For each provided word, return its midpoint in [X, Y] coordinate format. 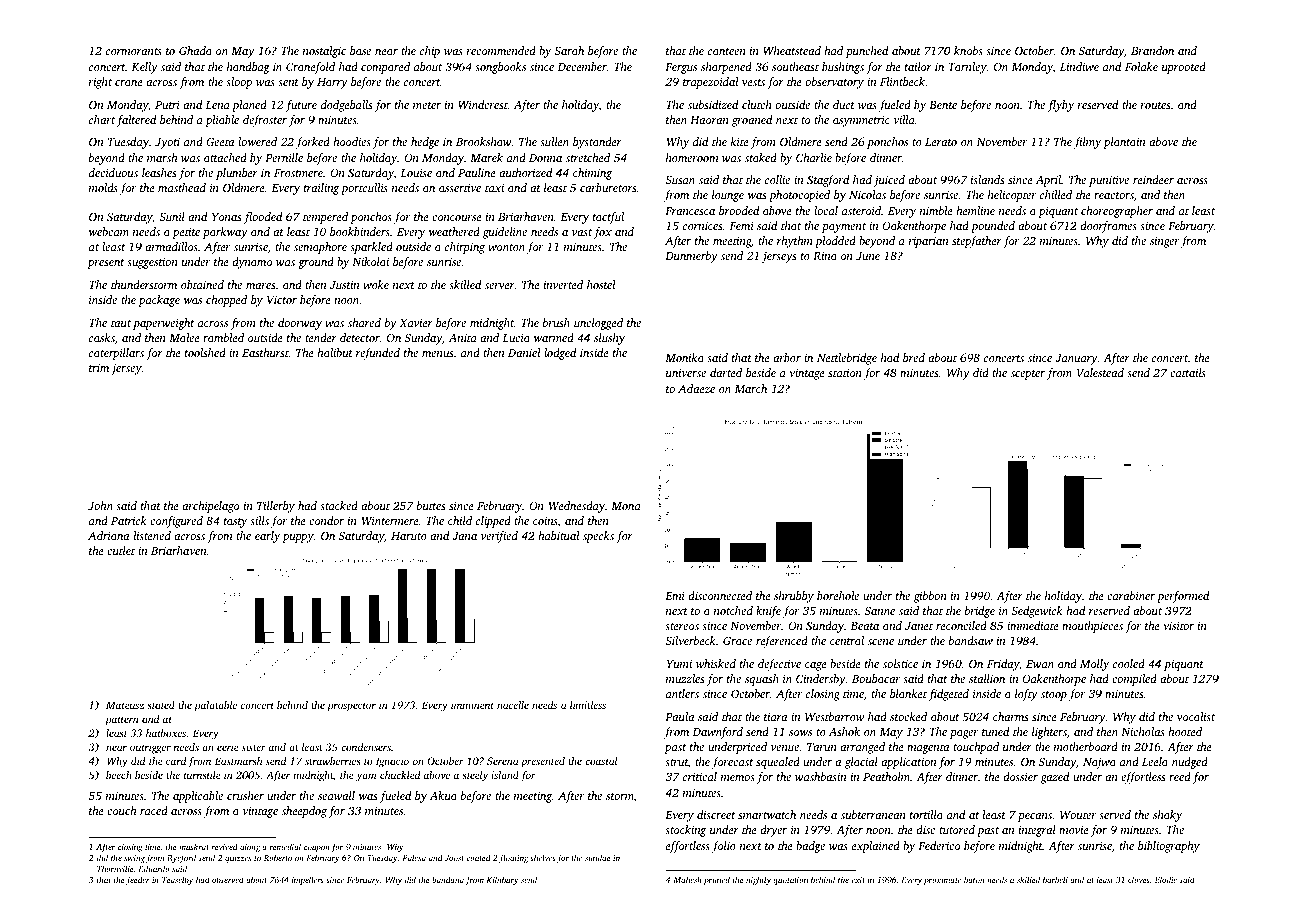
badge [810, 847]
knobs [968, 50]
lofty [1026, 695]
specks [598, 537]
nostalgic [324, 52]
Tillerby [276, 507]
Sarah [569, 50]
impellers [308, 880]
